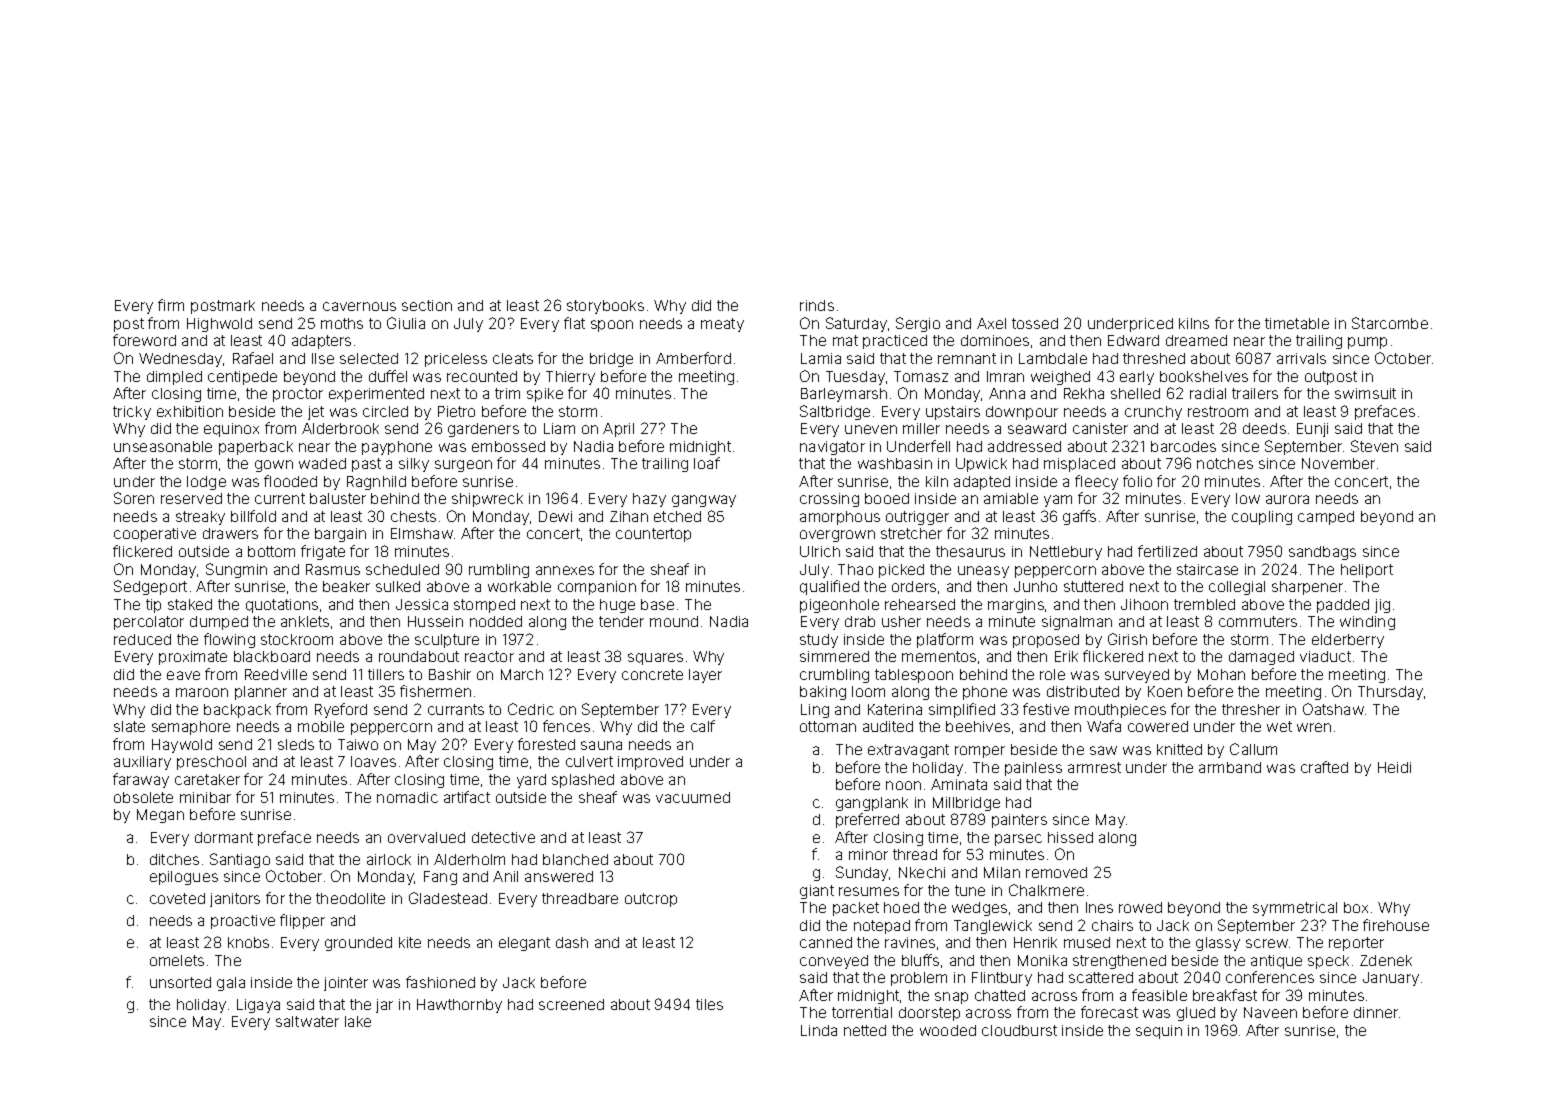 This image has width=1551, height=1097. Describe the element at coordinates (1376, 1012) in the image. I see `dinner` at that location.
